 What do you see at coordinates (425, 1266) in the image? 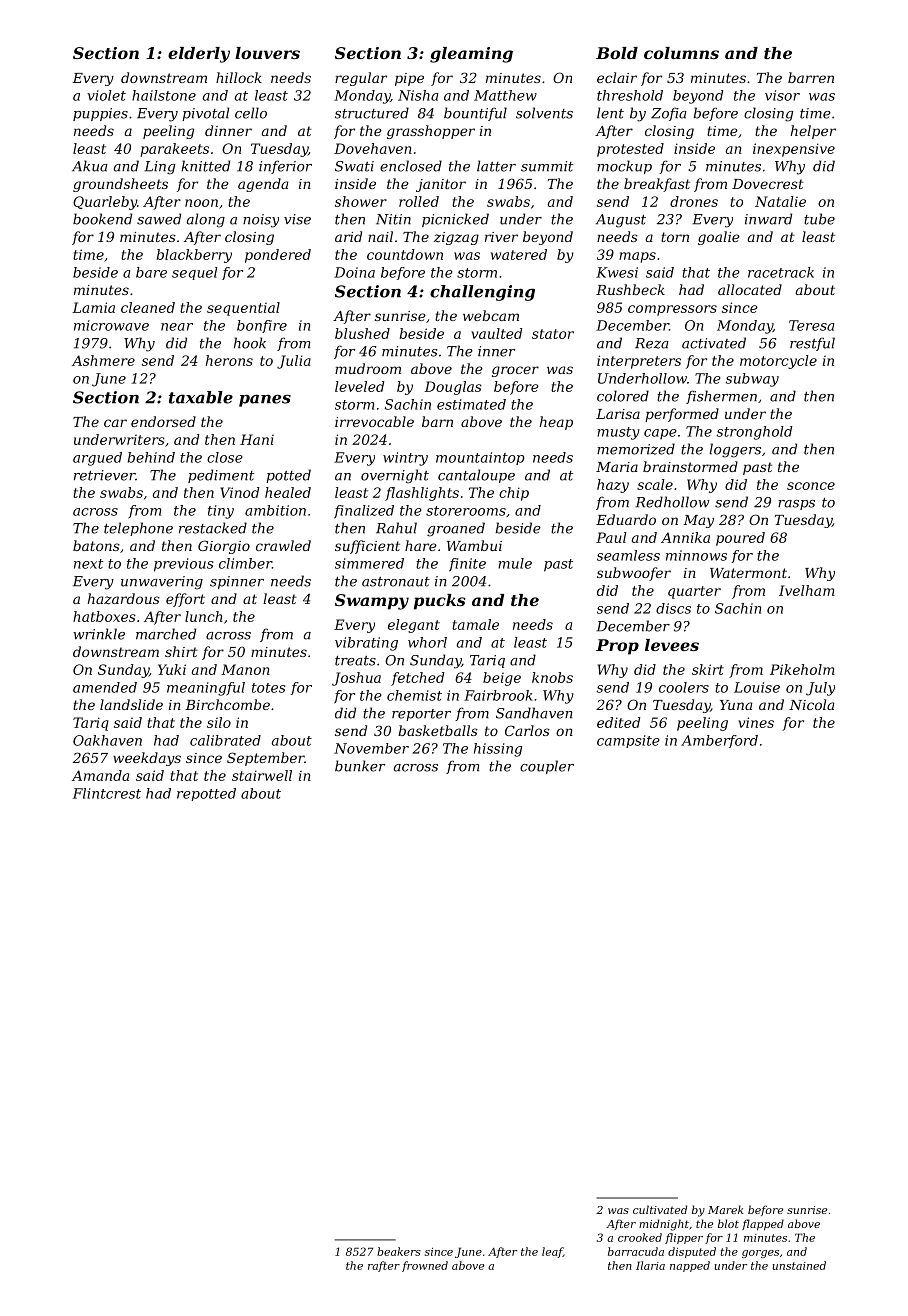
I see `frowned` at bounding box center [425, 1266].
